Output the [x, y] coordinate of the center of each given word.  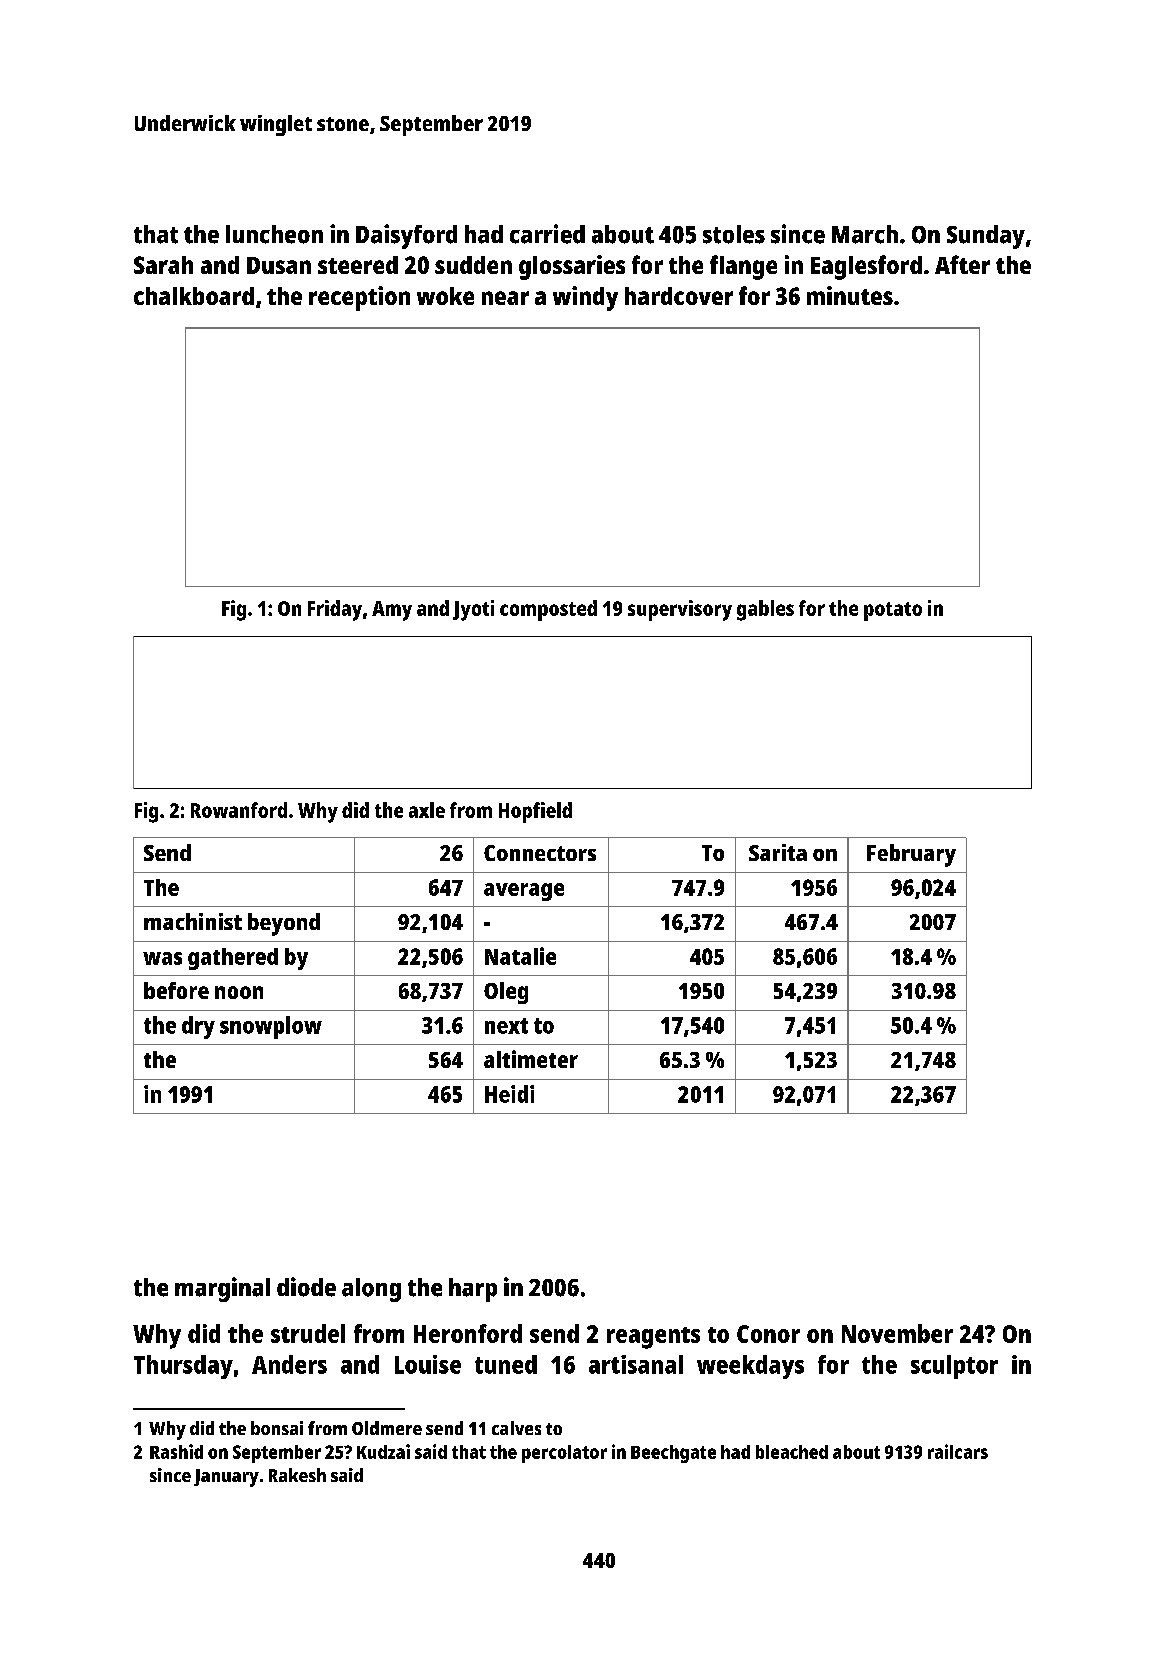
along [371, 1290]
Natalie [520, 956]
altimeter [531, 1059]
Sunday [986, 237]
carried [547, 234]
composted [548, 610]
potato [893, 611]
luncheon [274, 234]
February [911, 855]
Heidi [509, 1094]
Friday [335, 610]
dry [198, 1027]
